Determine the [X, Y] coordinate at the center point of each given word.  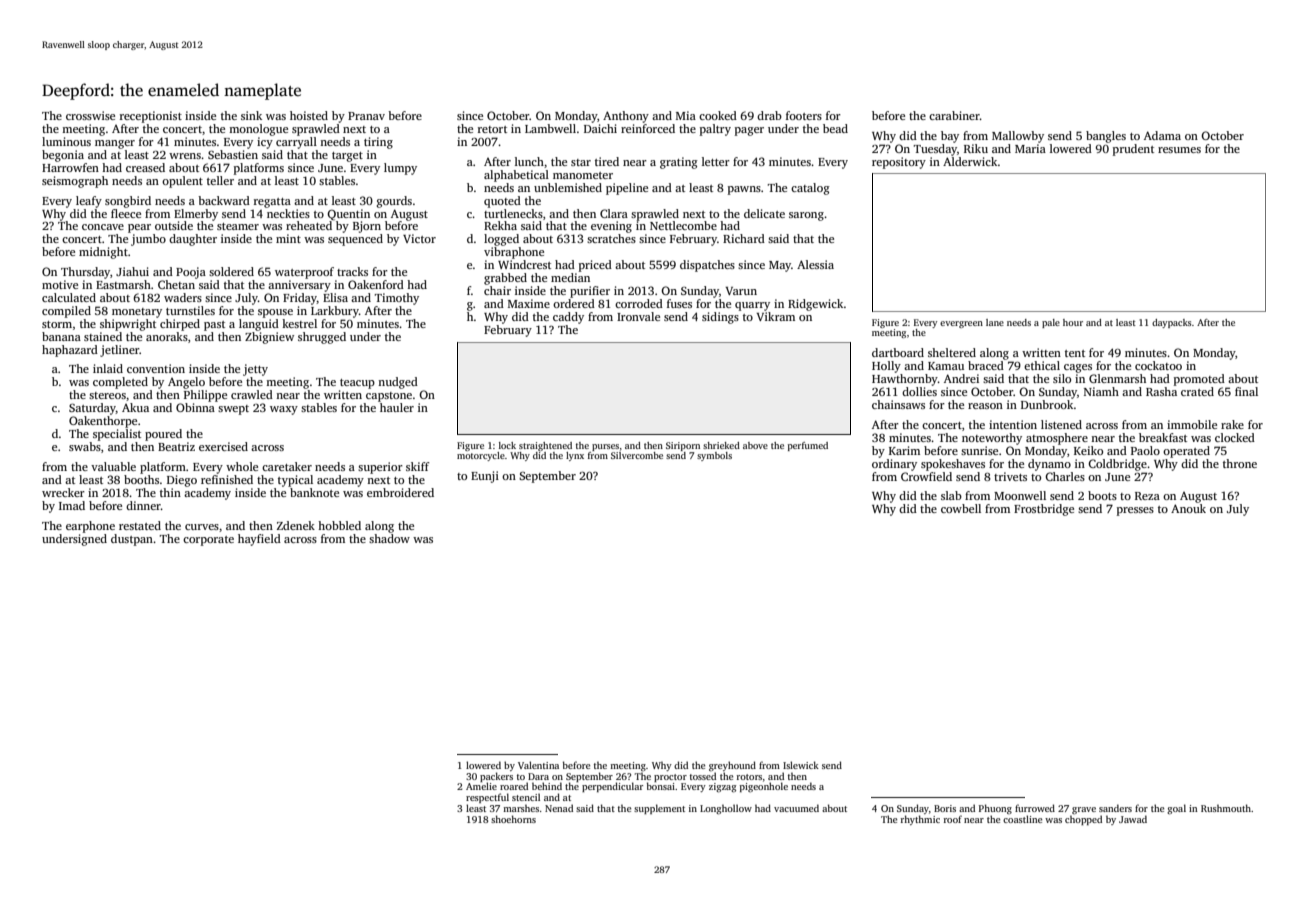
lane [995, 322]
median [570, 277]
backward [224, 200]
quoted [502, 202]
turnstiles [190, 310]
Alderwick [970, 161]
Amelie [481, 786]
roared [514, 786]
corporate [208, 541]
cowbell [961, 508]
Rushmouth [1226, 808]
